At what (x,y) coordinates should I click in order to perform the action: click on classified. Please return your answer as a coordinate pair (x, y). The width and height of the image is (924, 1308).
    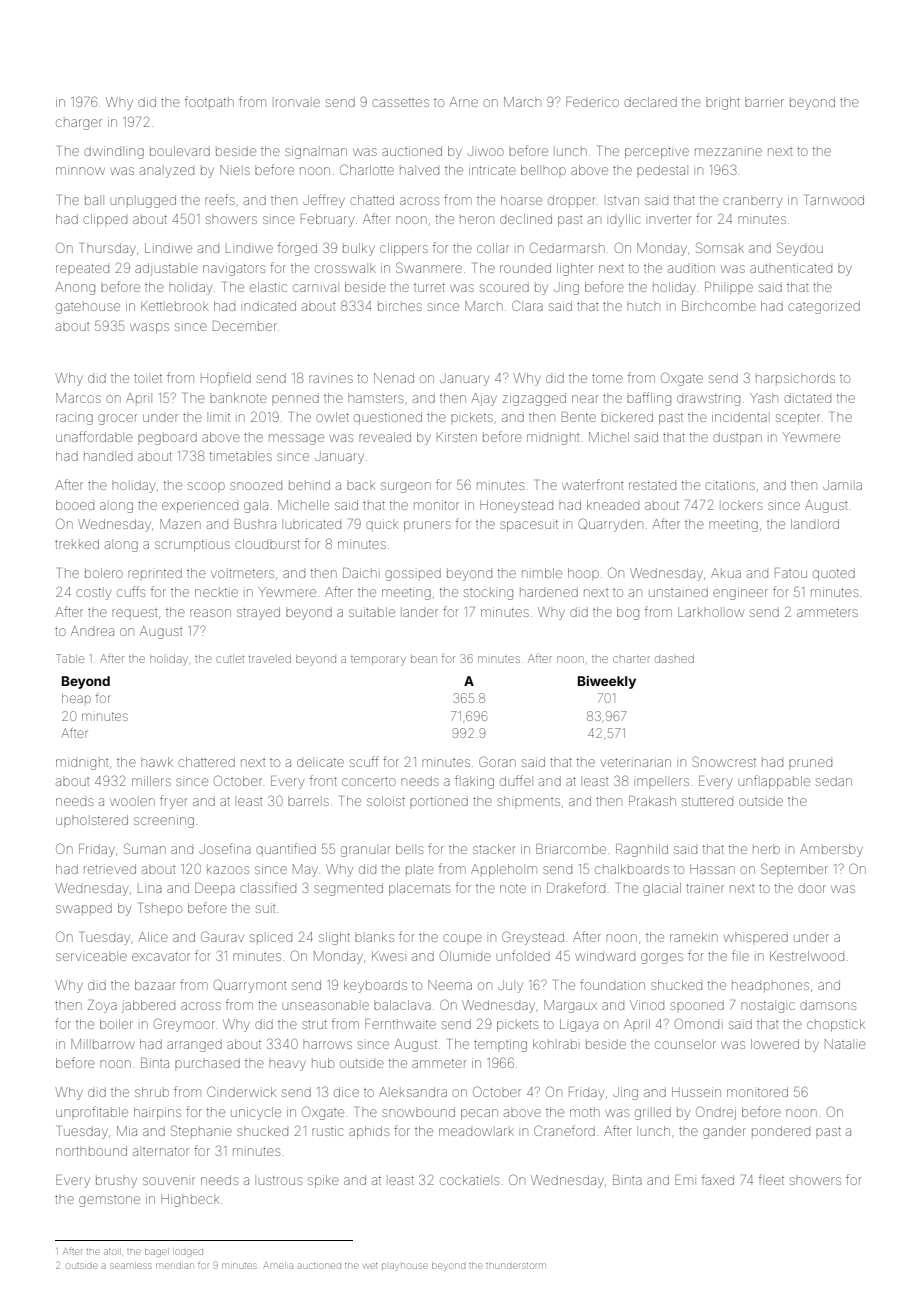
    Looking at the image, I should click on (268, 887).
